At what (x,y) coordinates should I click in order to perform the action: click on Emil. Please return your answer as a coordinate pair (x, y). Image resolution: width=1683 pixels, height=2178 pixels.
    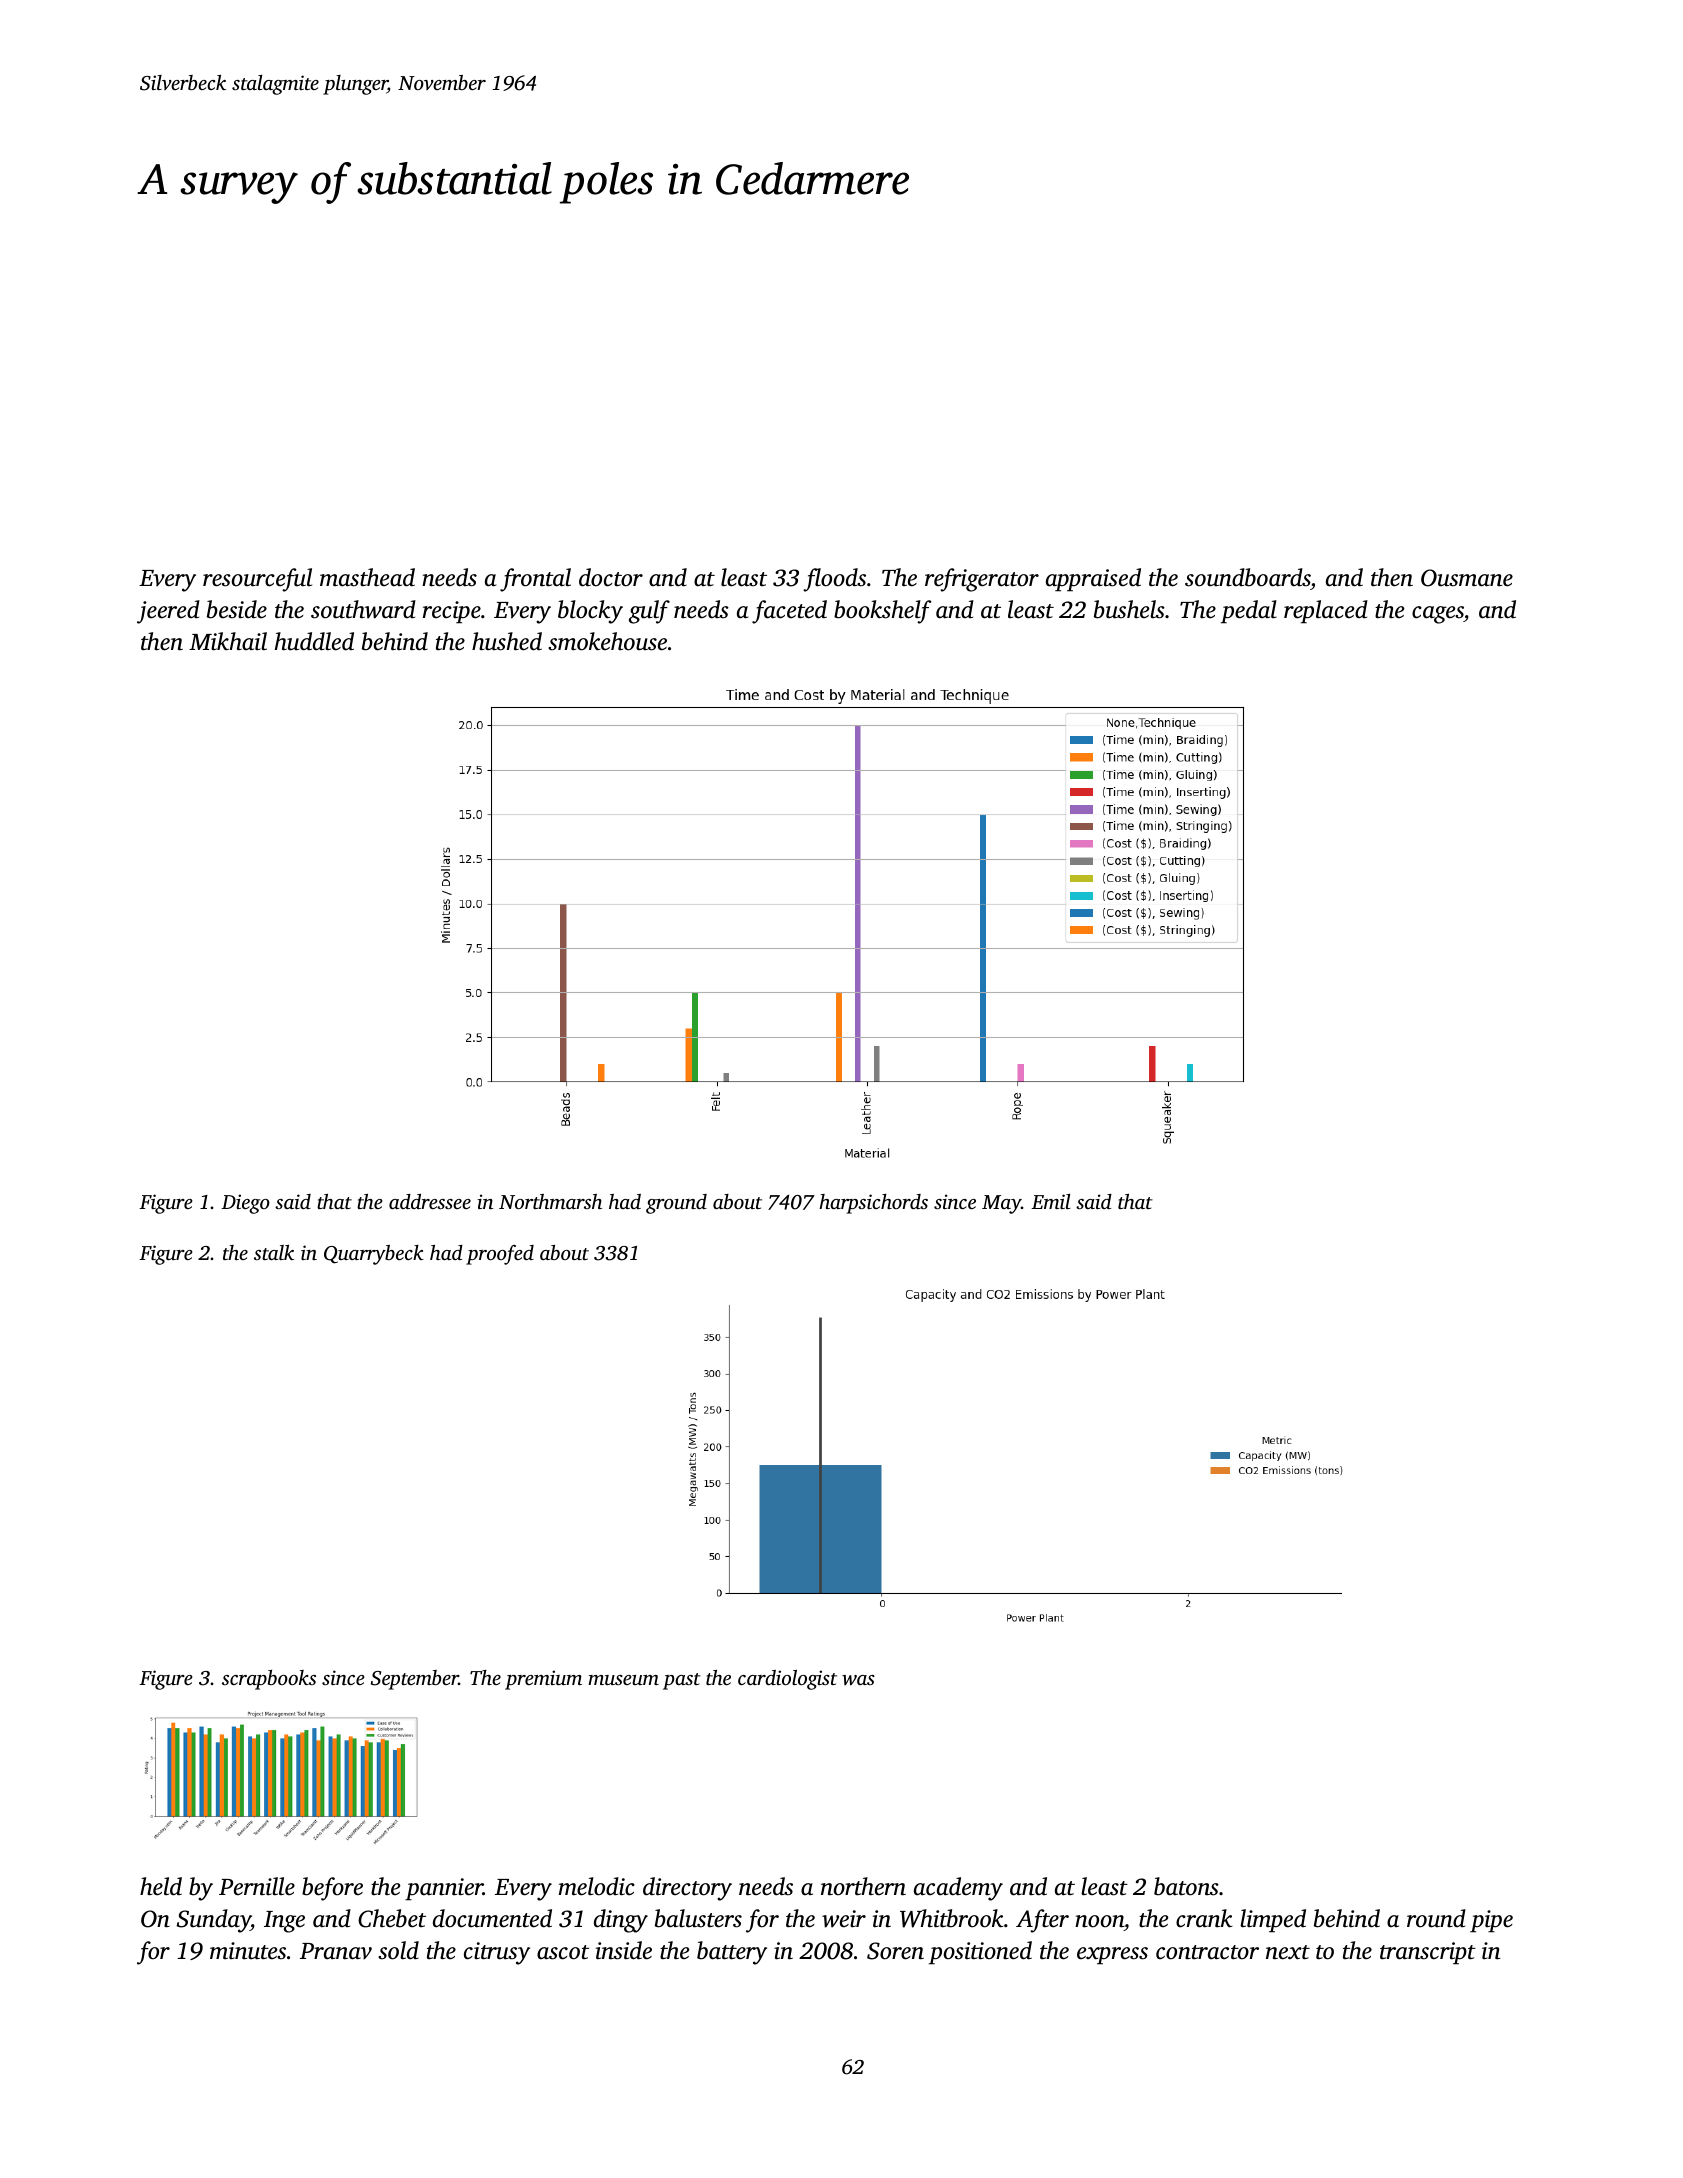
    Looking at the image, I should click on (1051, 1201).
